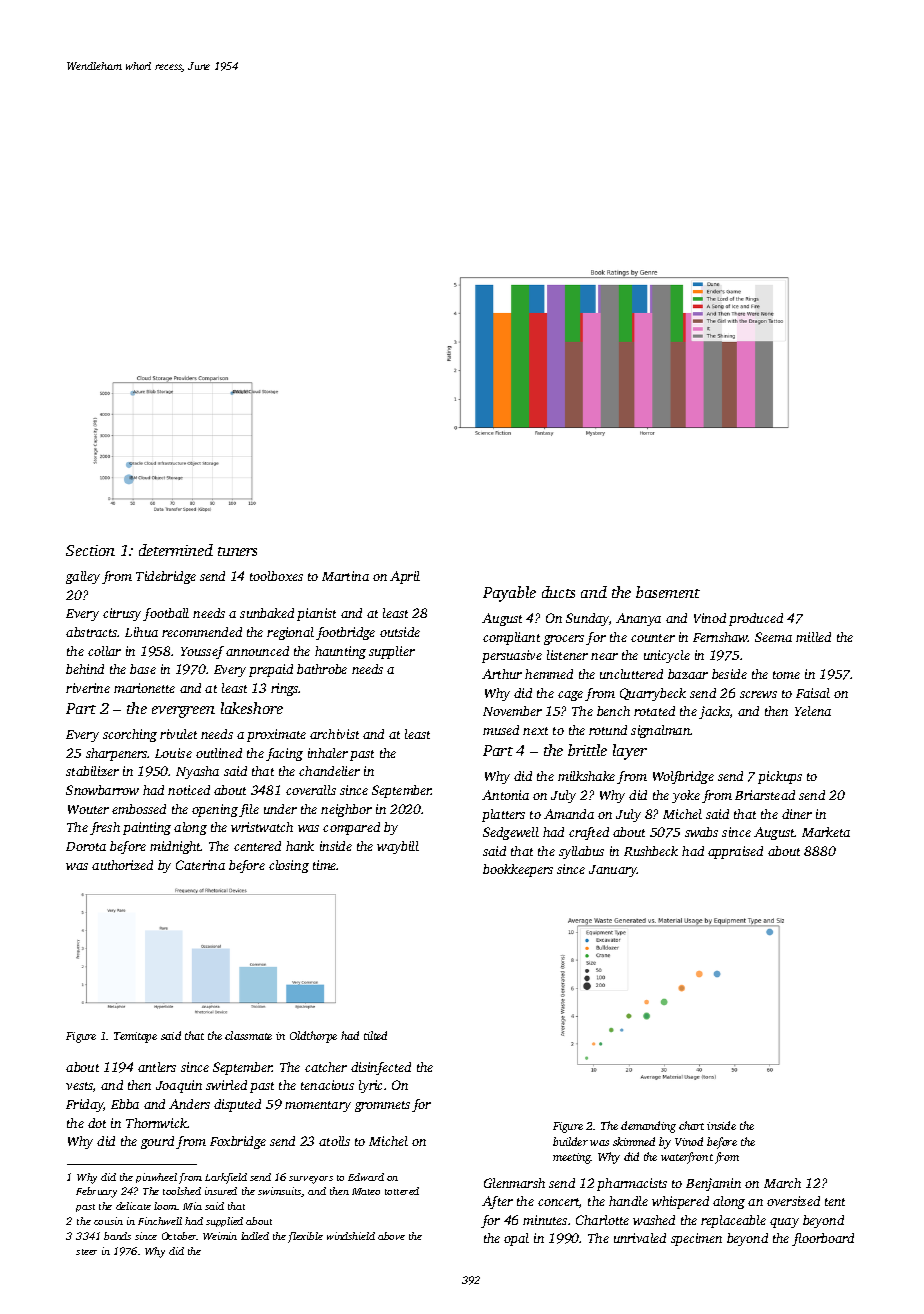 The image size is (924, 1314). What do you see at coordinates (549, 674) in the page?
I see `hemmed` at bounding box center [549, 674].
